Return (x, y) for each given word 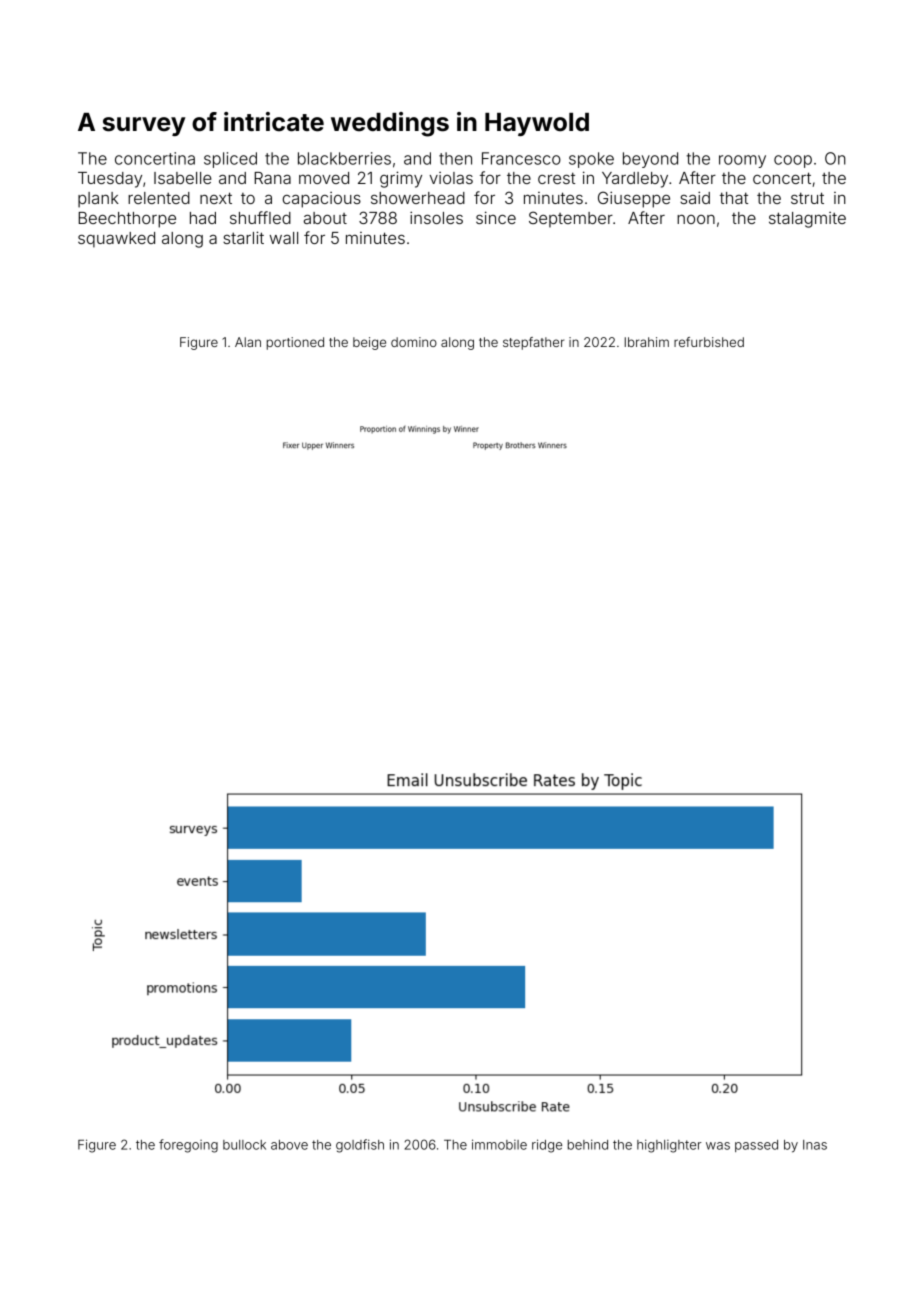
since (496, 217)
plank (98, 200)
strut (807, 198)
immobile (499, 1144)
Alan (248, 342)
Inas (815, 1145)
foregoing (188, 1146)
